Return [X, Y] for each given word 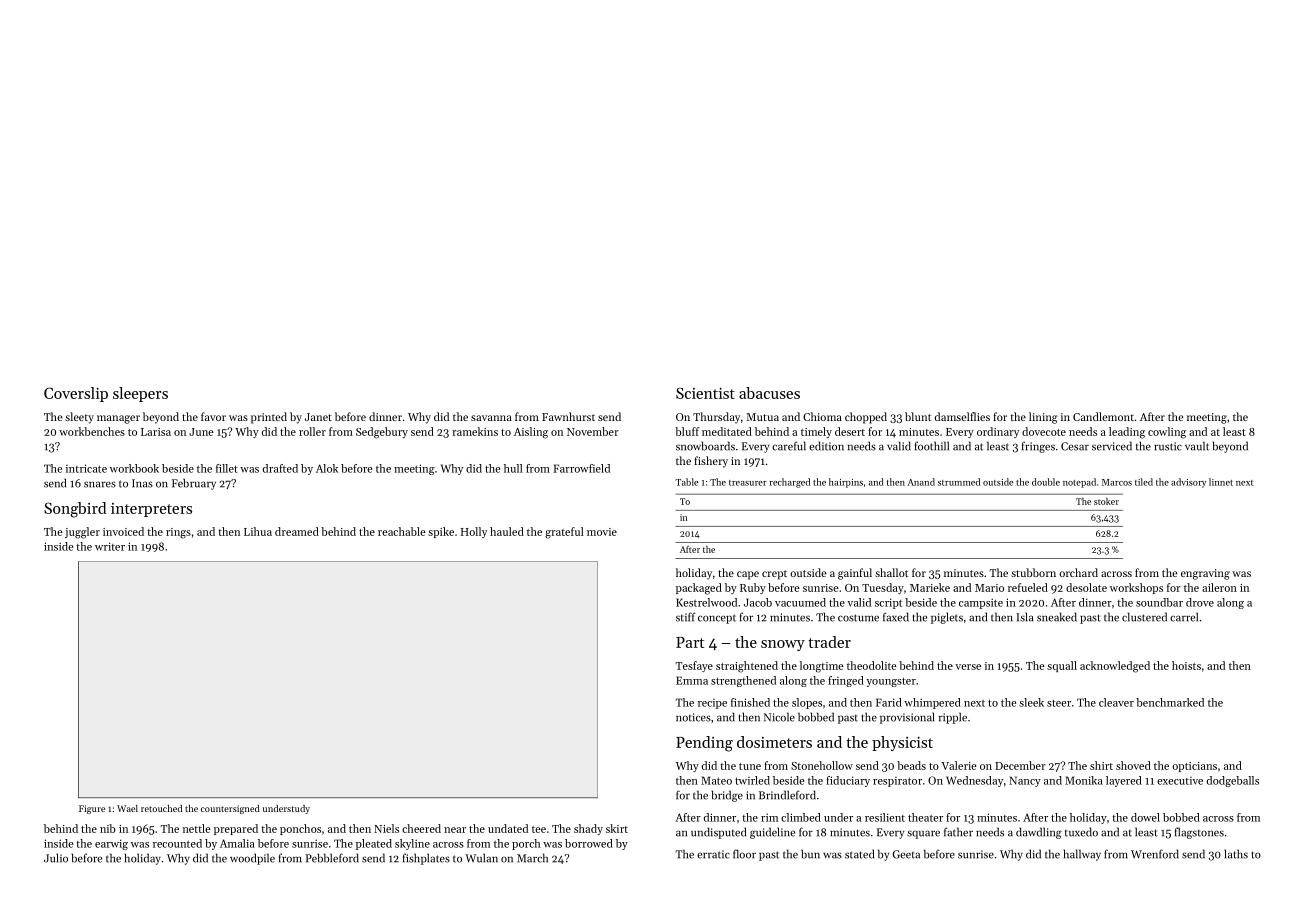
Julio [56, 858]
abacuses [769, 393]
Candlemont [1103, 416]
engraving [1205, 574]
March [532, 858]
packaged [699, 589]
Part [690, 642]
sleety [79, 418]
